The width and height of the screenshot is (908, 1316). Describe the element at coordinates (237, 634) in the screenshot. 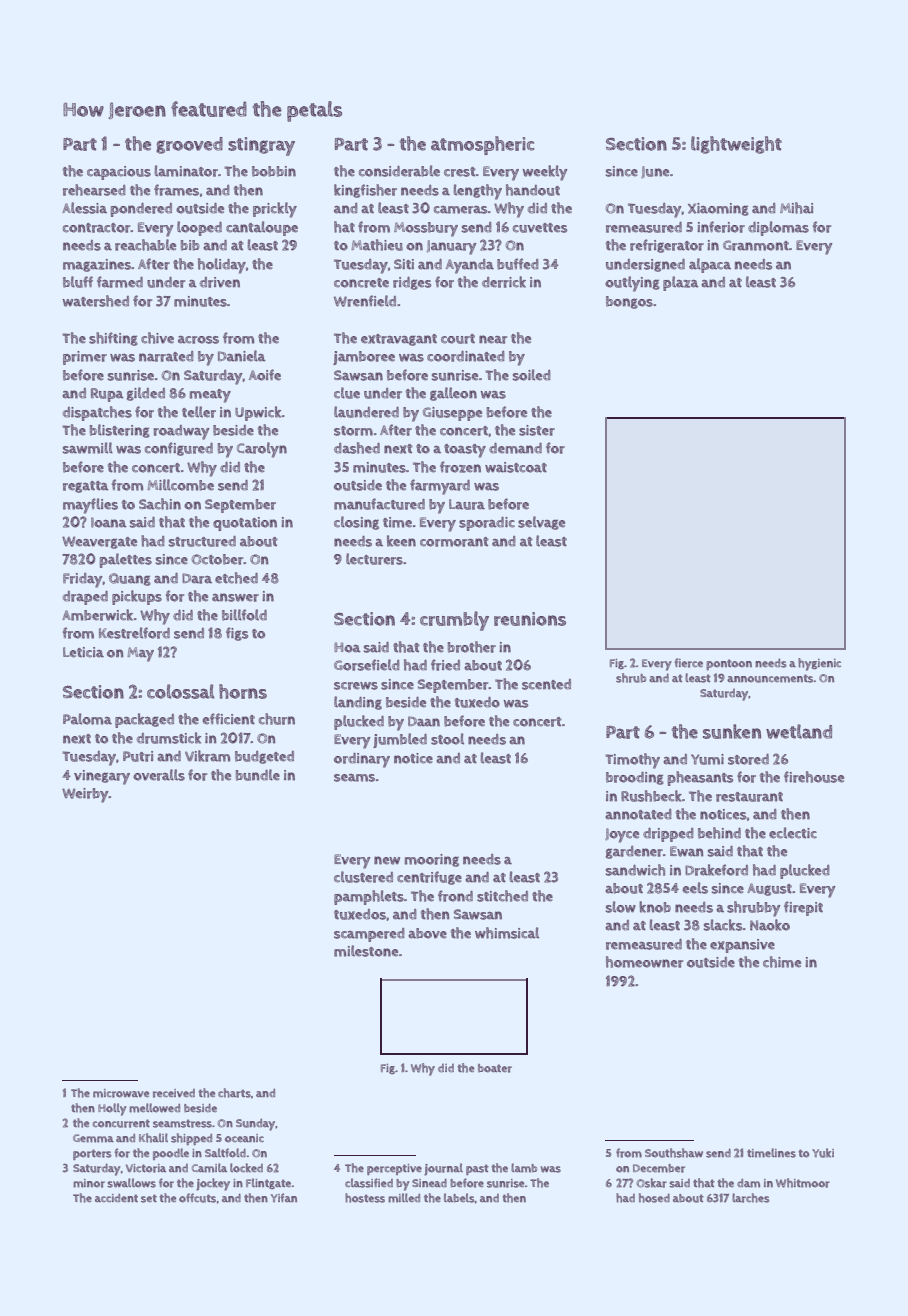

I see `figs` at that location.
